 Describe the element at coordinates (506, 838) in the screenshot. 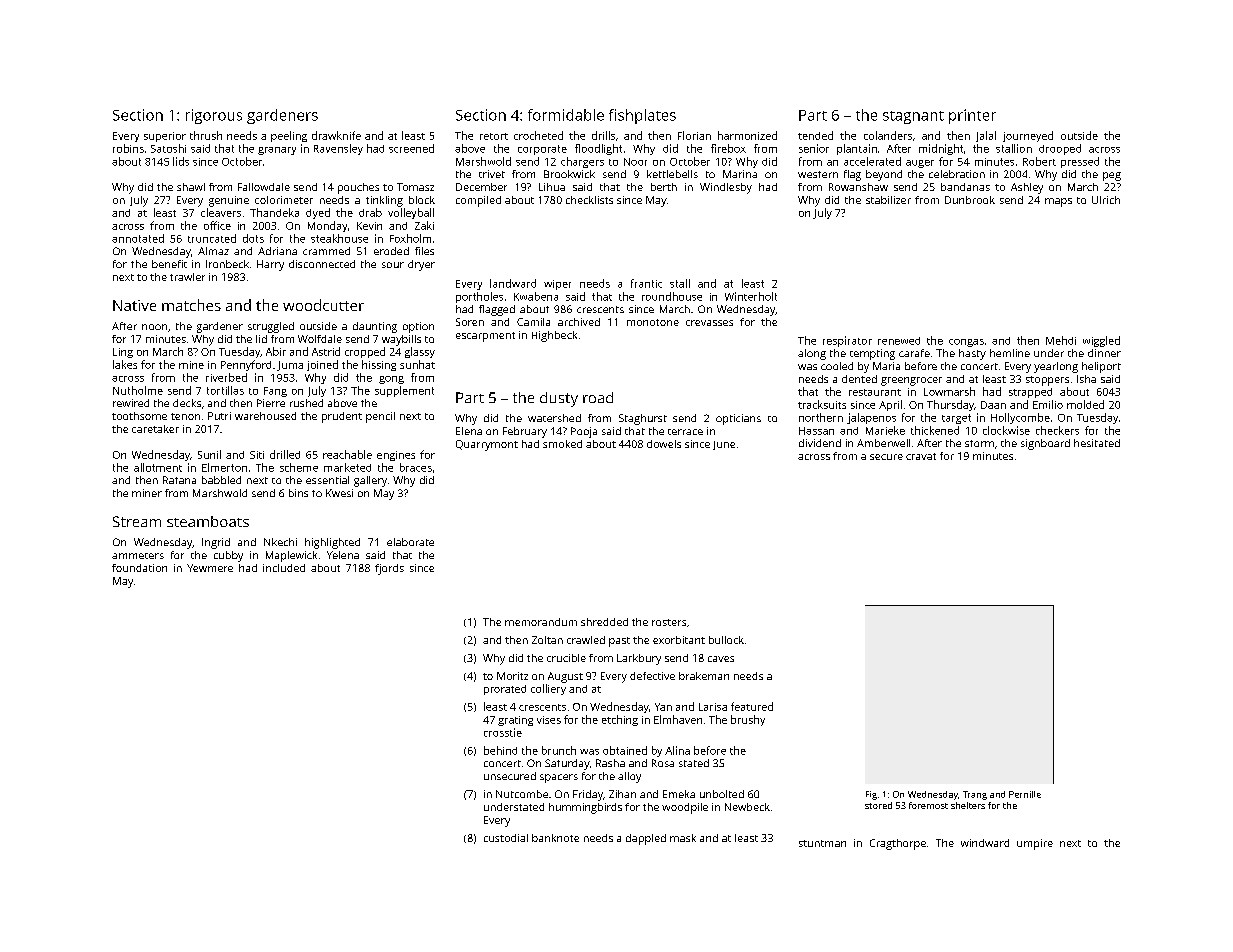

I see `custodial` at that location.
